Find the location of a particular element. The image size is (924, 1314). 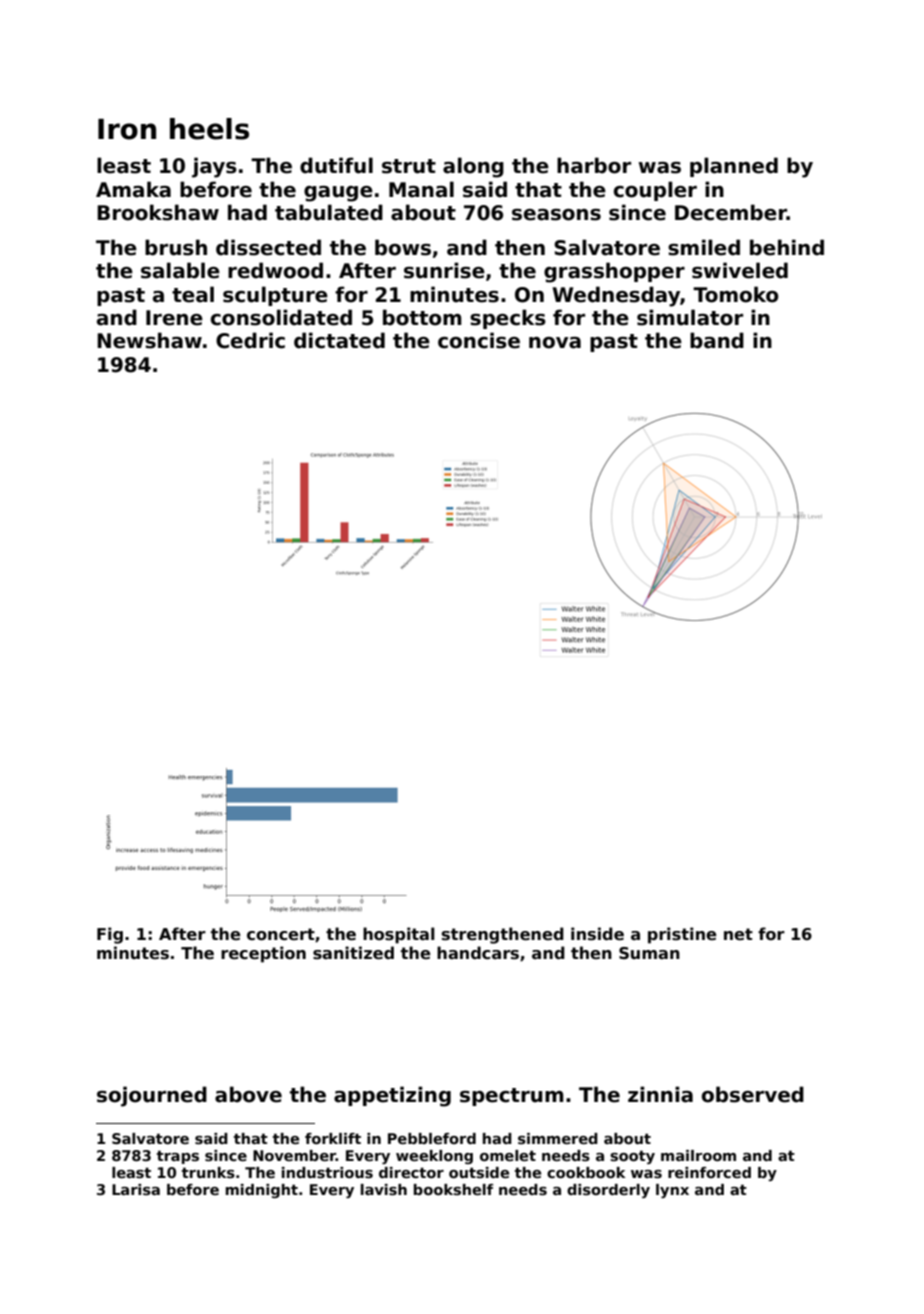

harbor is located at coordinates (594, 165).
